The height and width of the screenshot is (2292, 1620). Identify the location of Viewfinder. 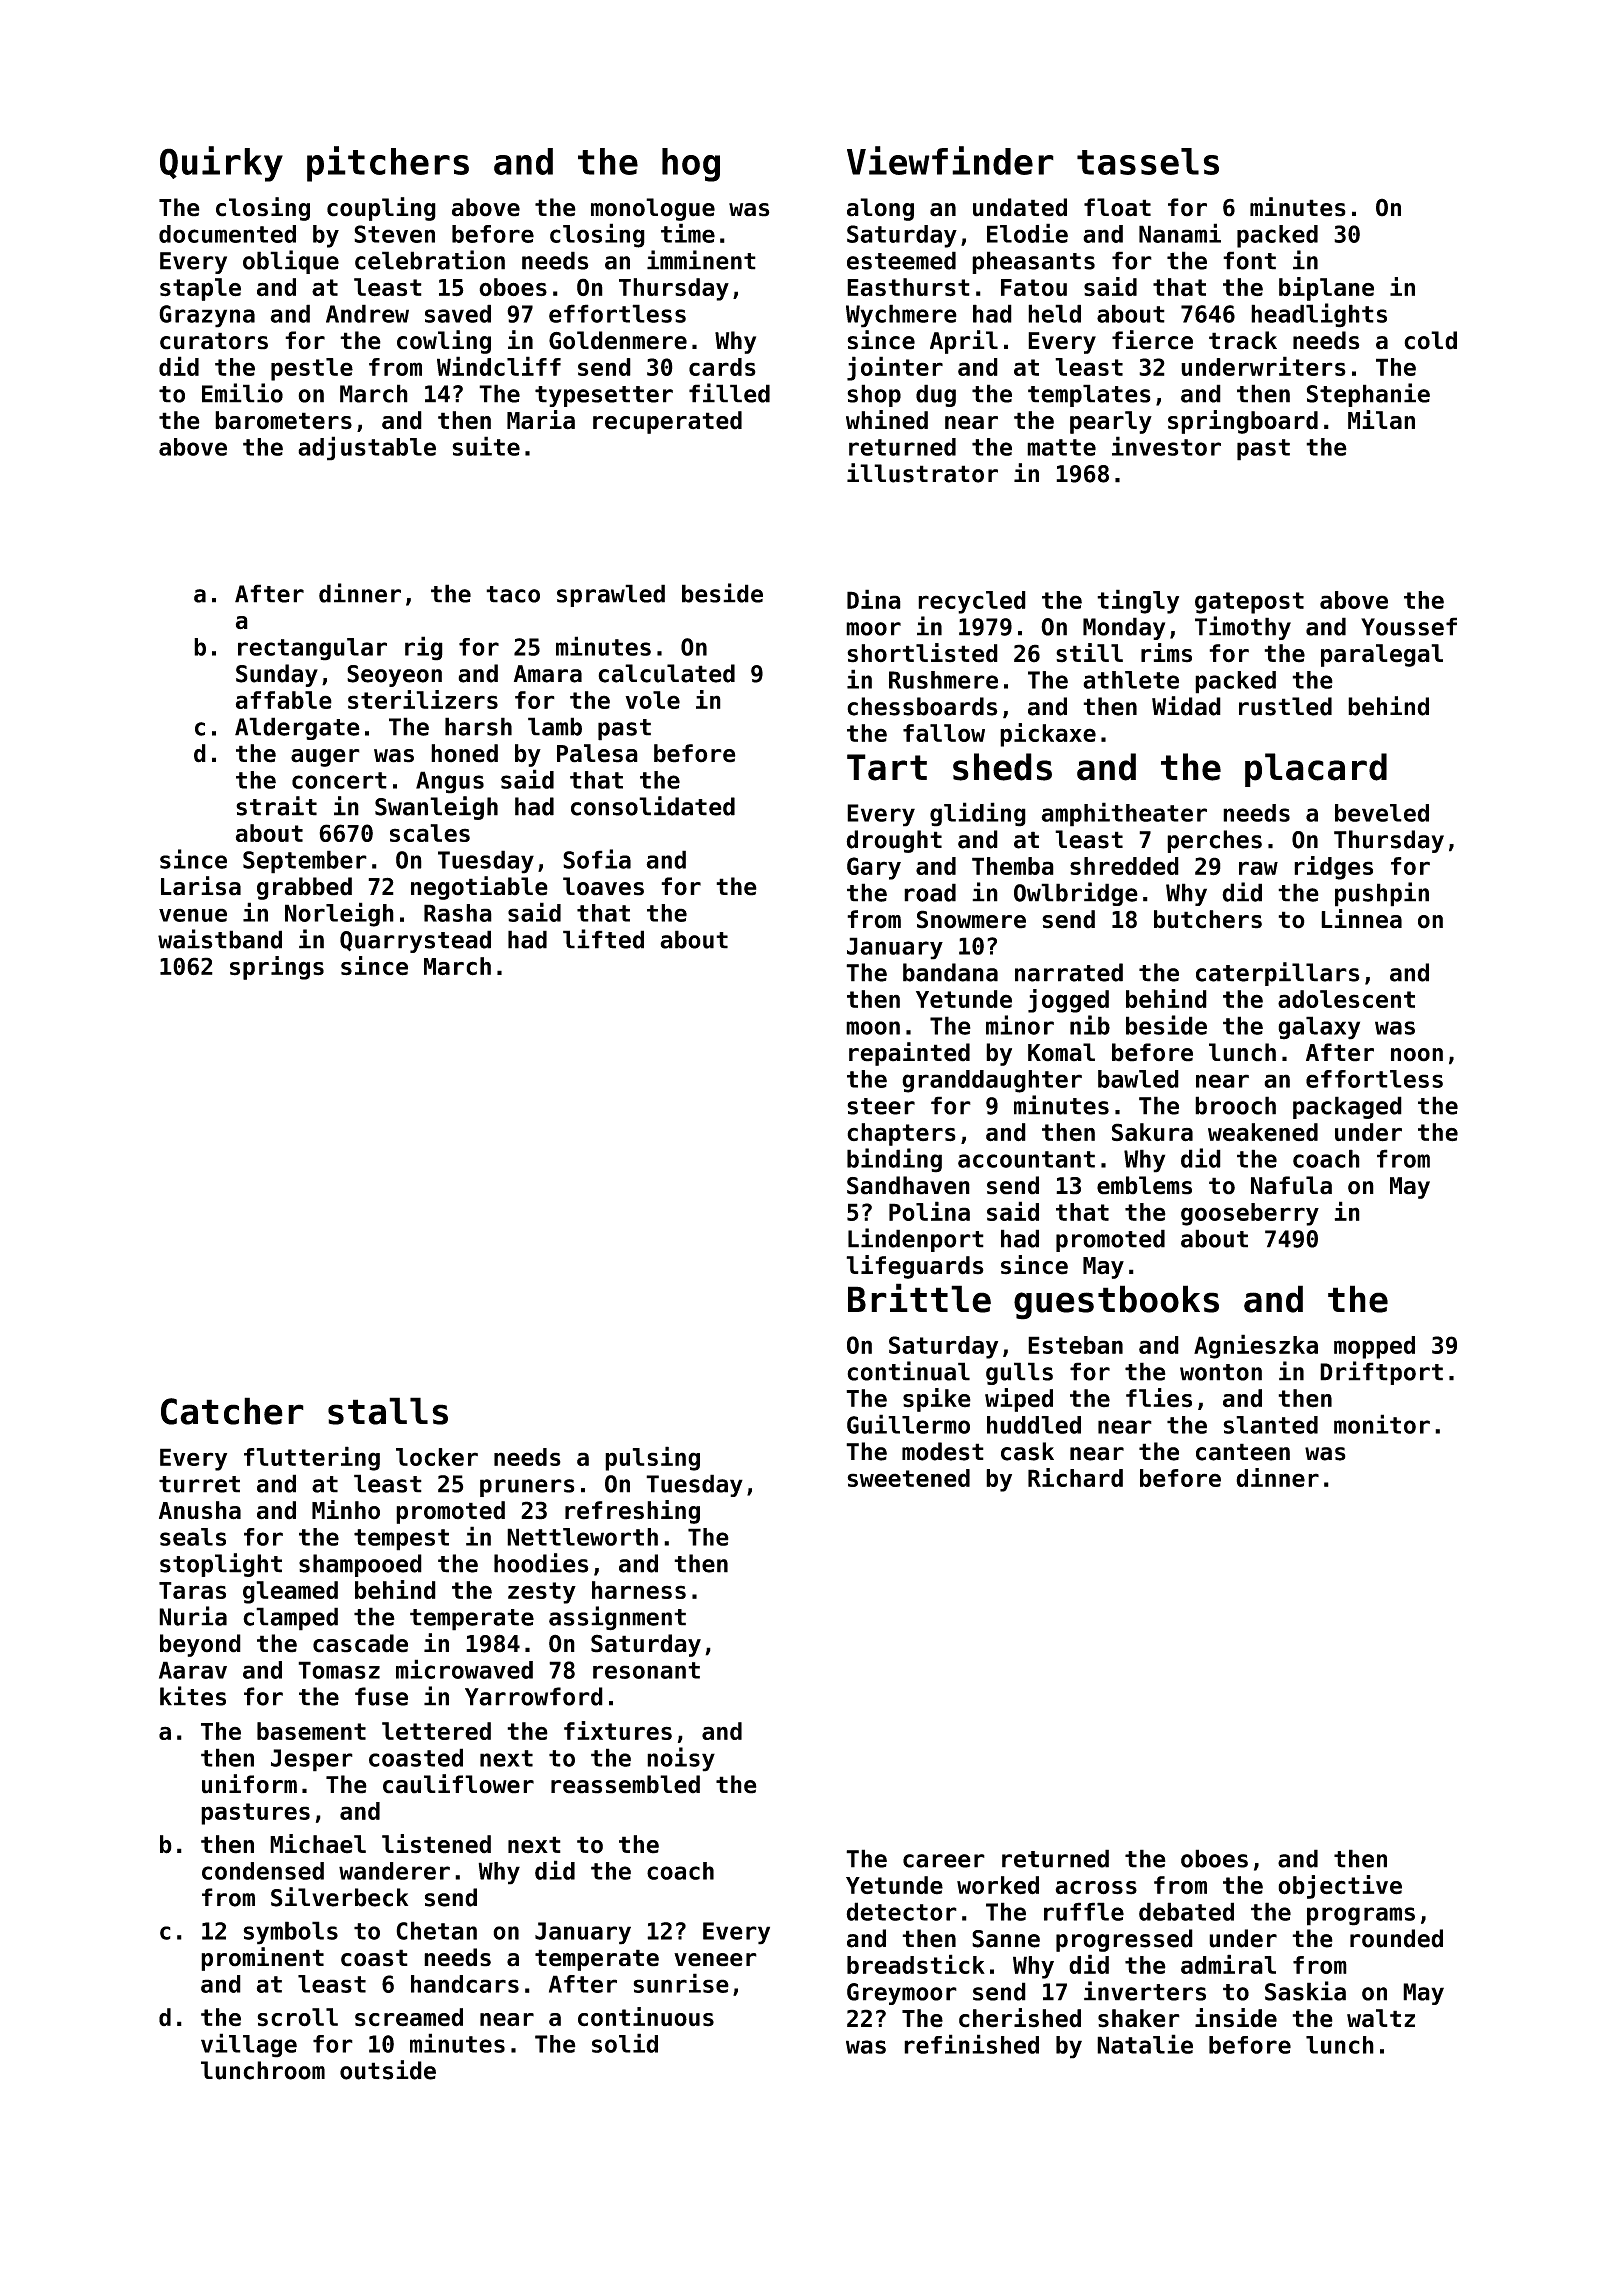
(950, 160).
